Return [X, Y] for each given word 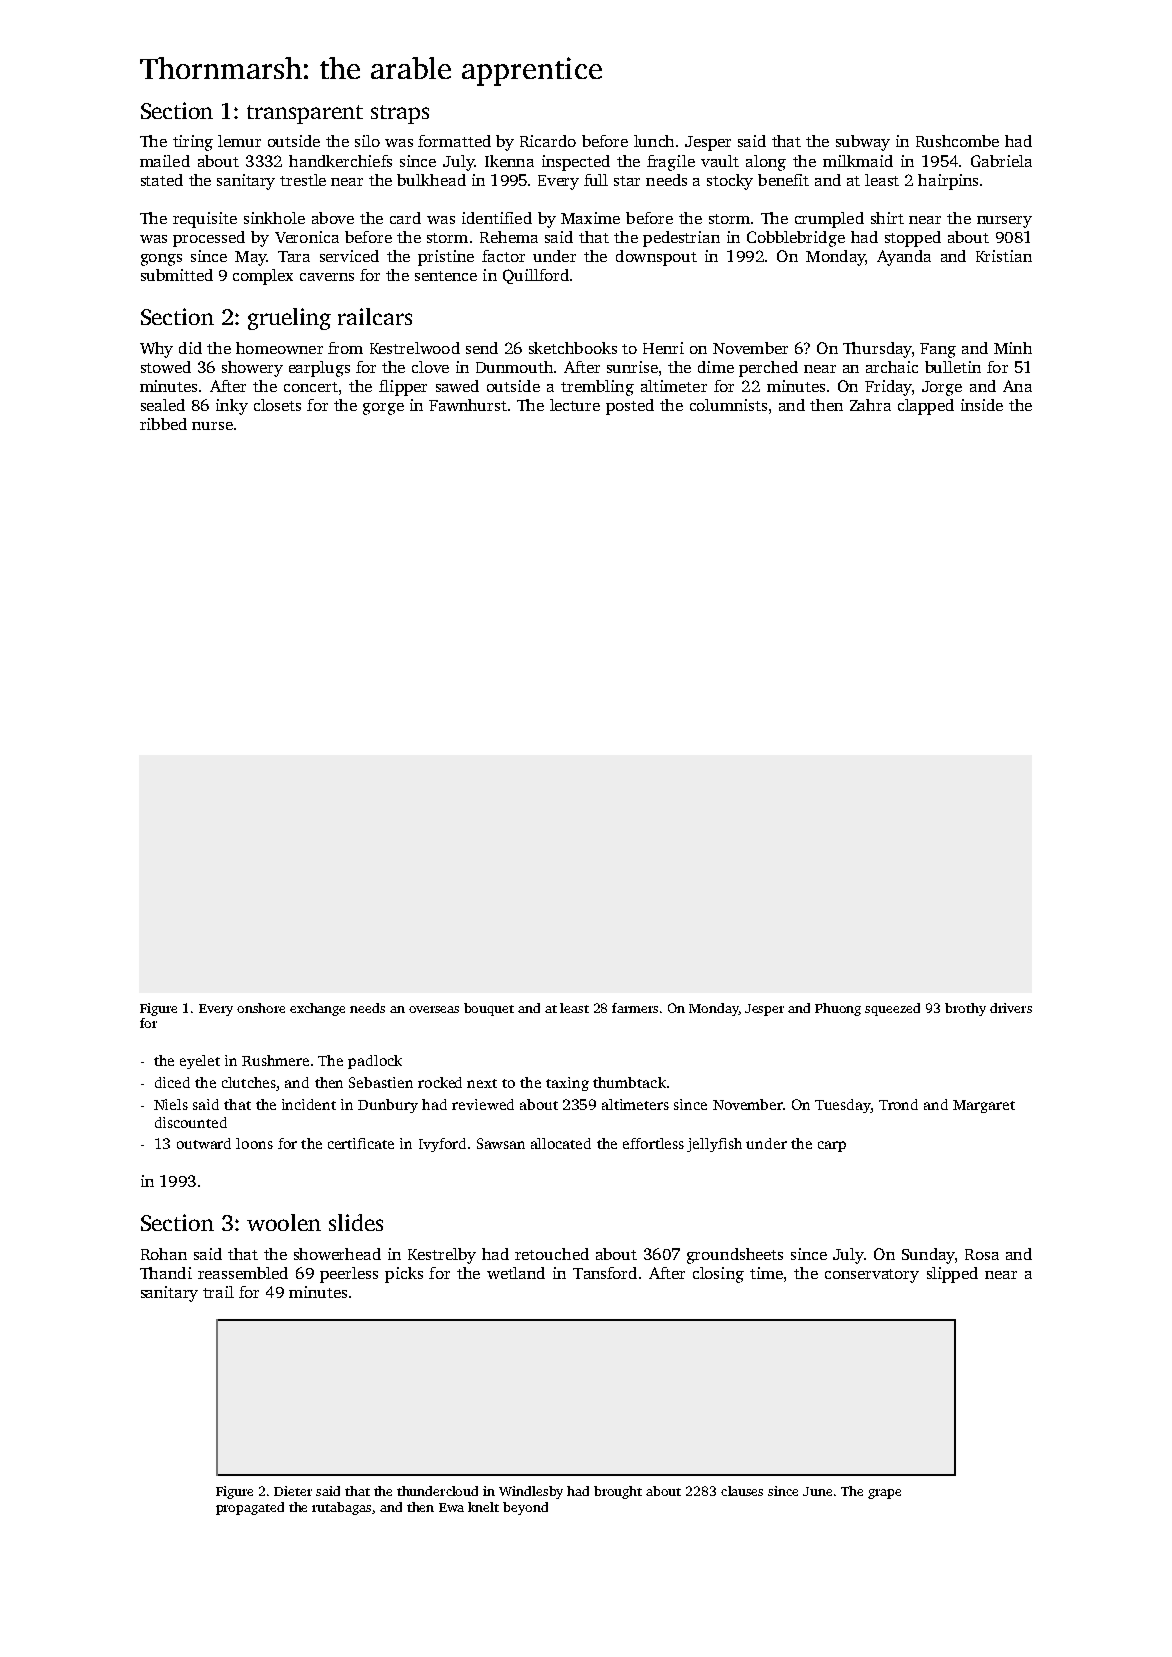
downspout [656, 258]
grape [884, 1494]
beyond [525, 1508]
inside [982, 405]
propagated [250, 1508]
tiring [193, 143]
